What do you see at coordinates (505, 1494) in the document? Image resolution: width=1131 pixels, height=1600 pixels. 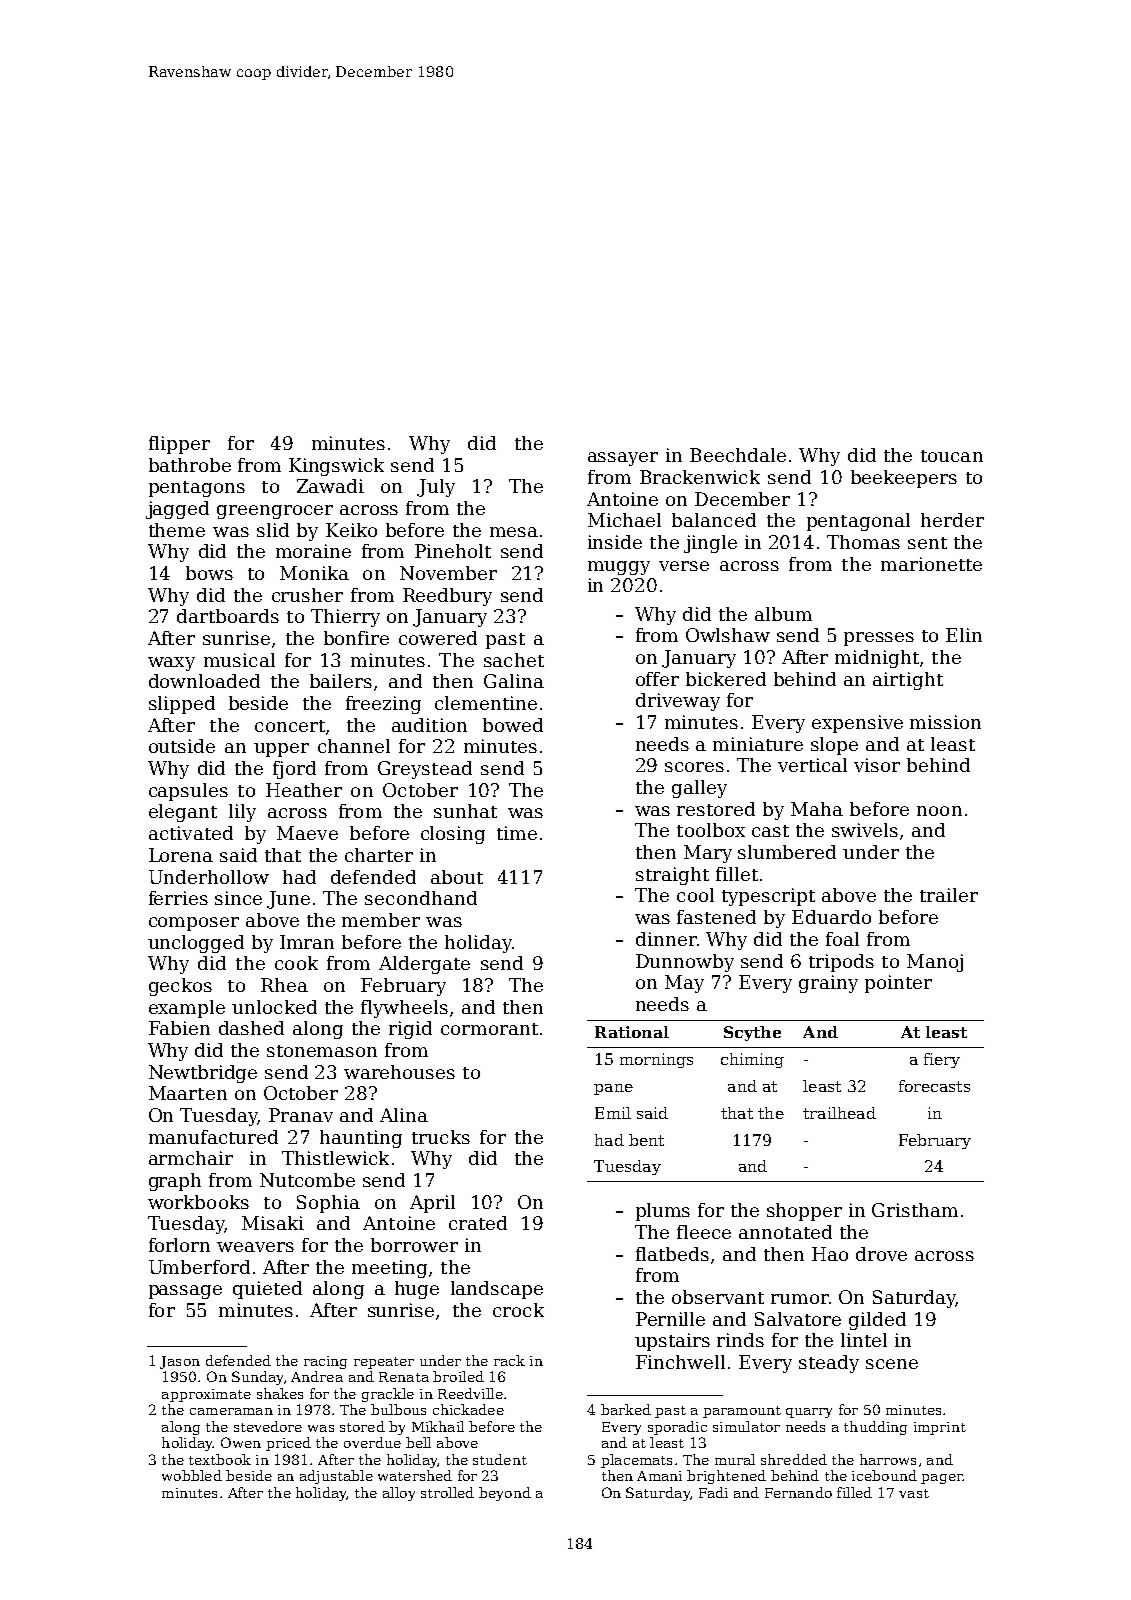 I see `beyond` at bounding box center [505, 1494].
